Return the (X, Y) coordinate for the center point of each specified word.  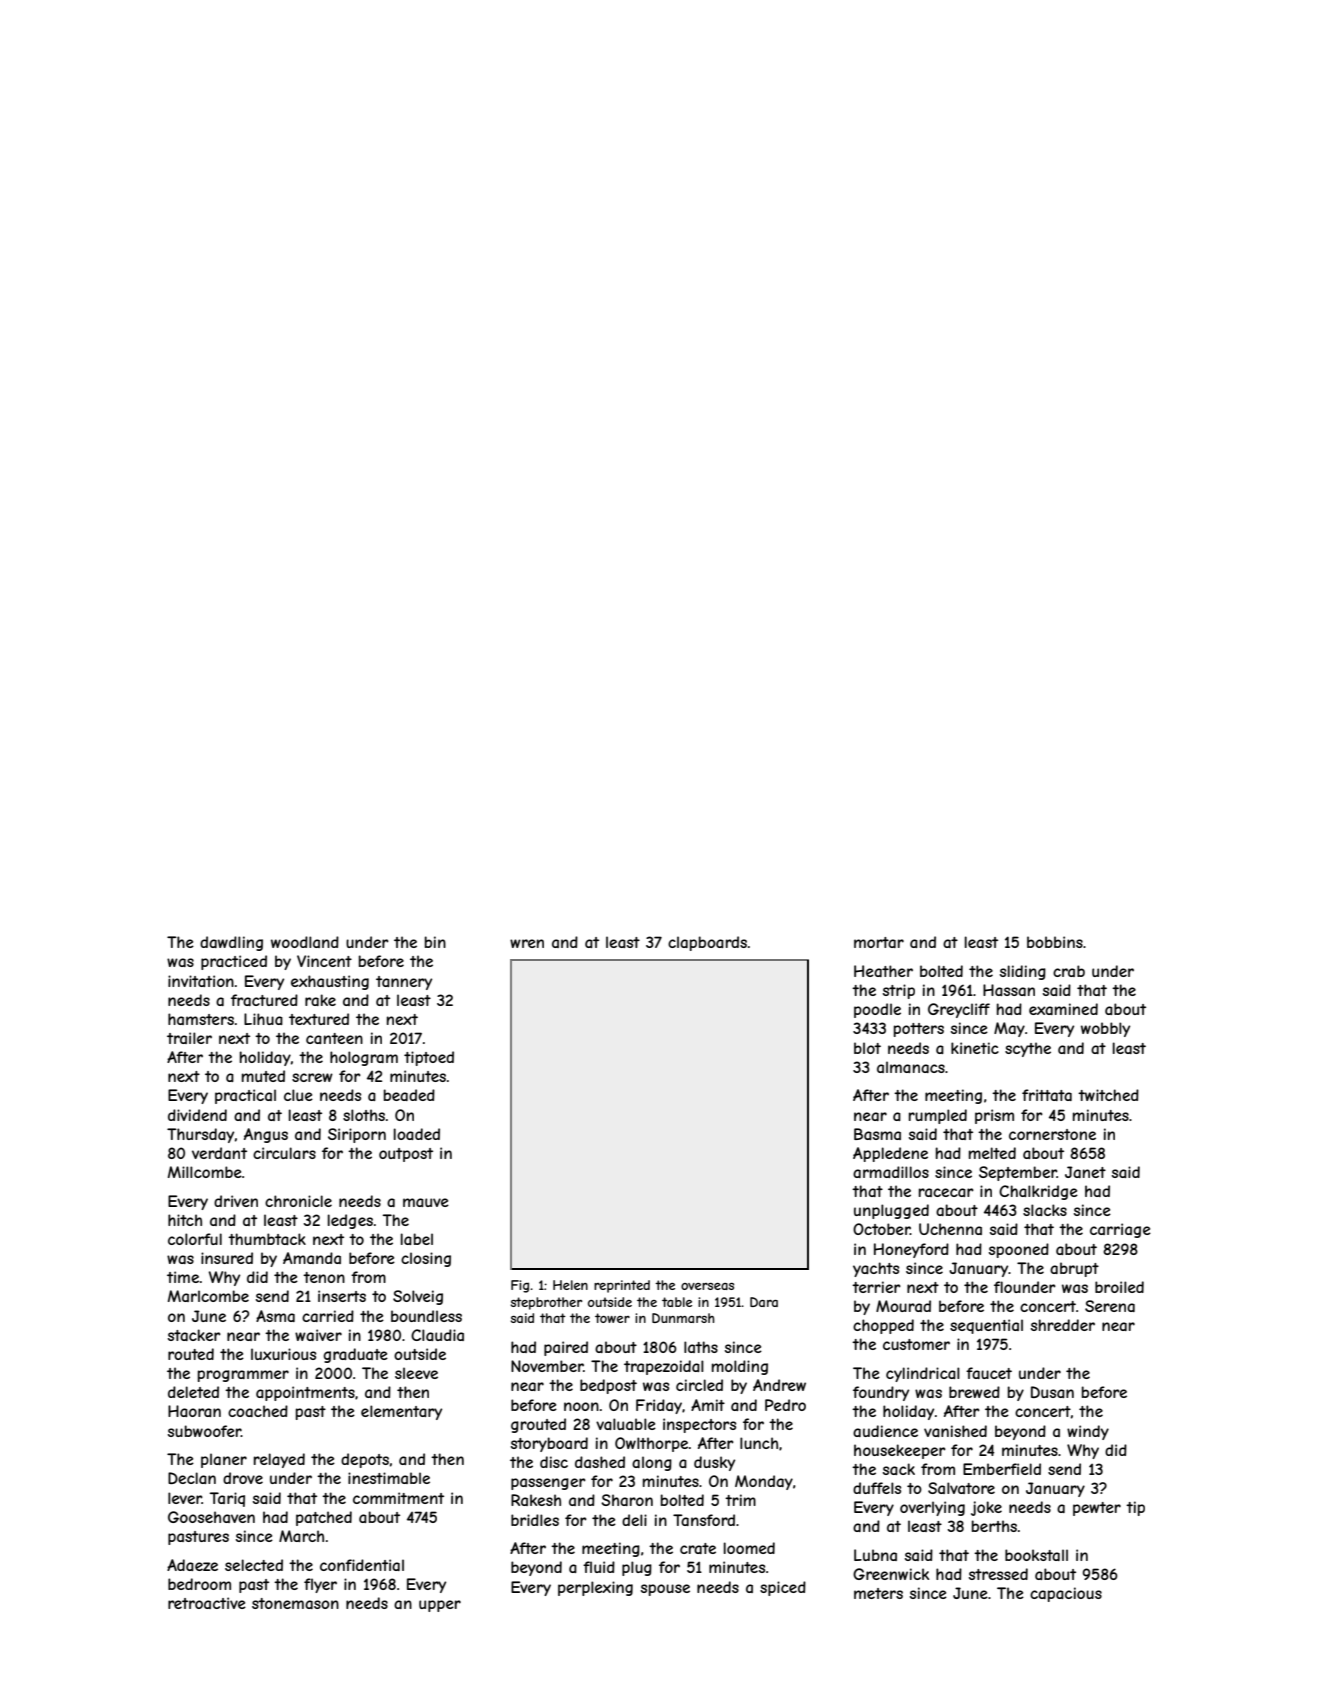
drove (243, 1478)
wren (527, 943)
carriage (1120, 1230)
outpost (406, 1155)
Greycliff (959, 1010)
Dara (764, 1302)
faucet (989, 1373)
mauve (426, 1202)
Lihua (263, 1019)
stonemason (295, 1603)
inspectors (699, 1425)
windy (1088, 1432)
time (183, 1277)
